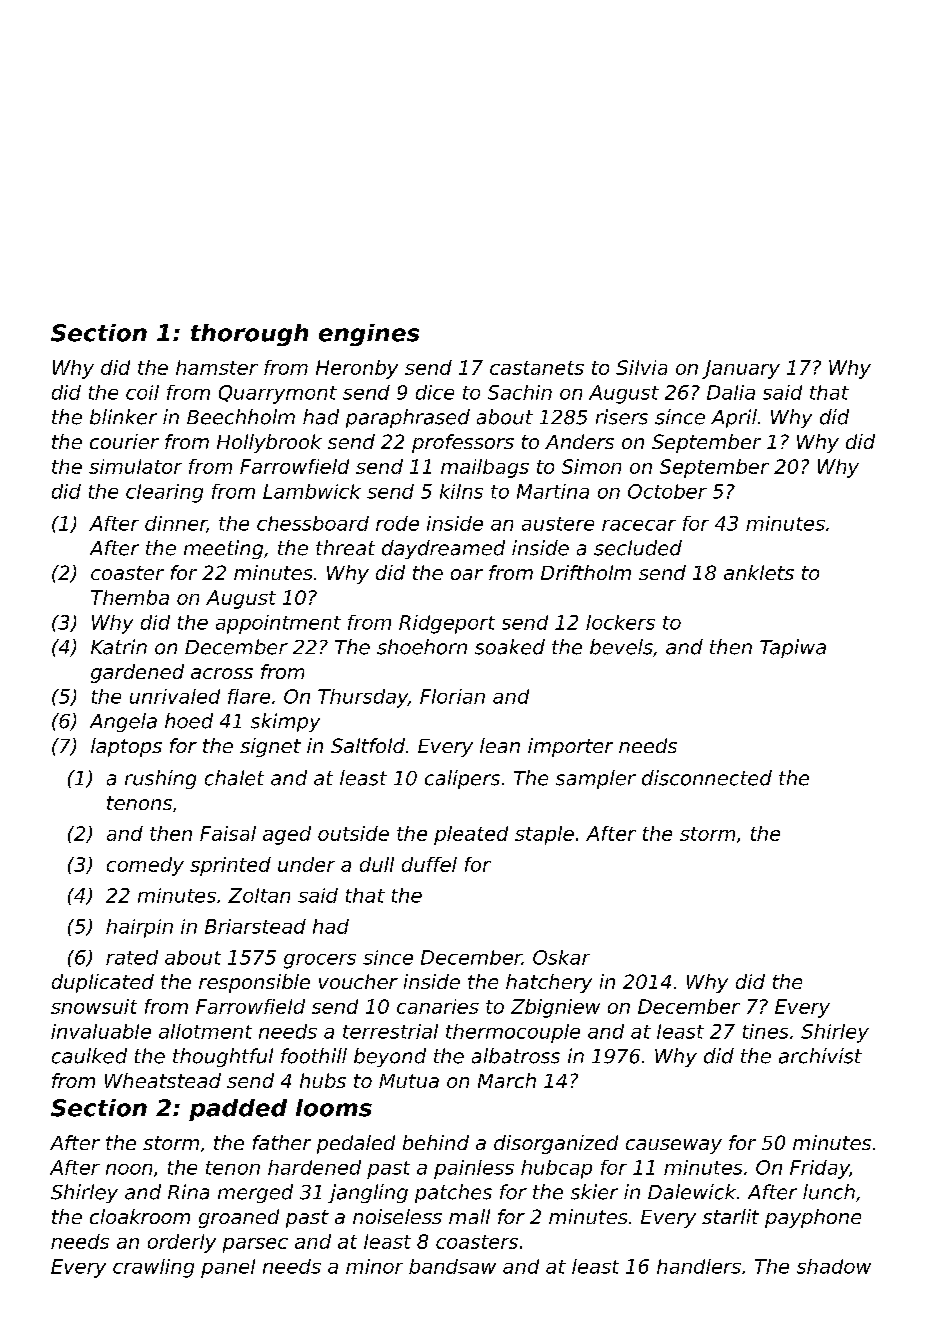  What do you see at coordinates (443, 549) in the page?
I see `daydreamed` at bounding box center [443, 549].
